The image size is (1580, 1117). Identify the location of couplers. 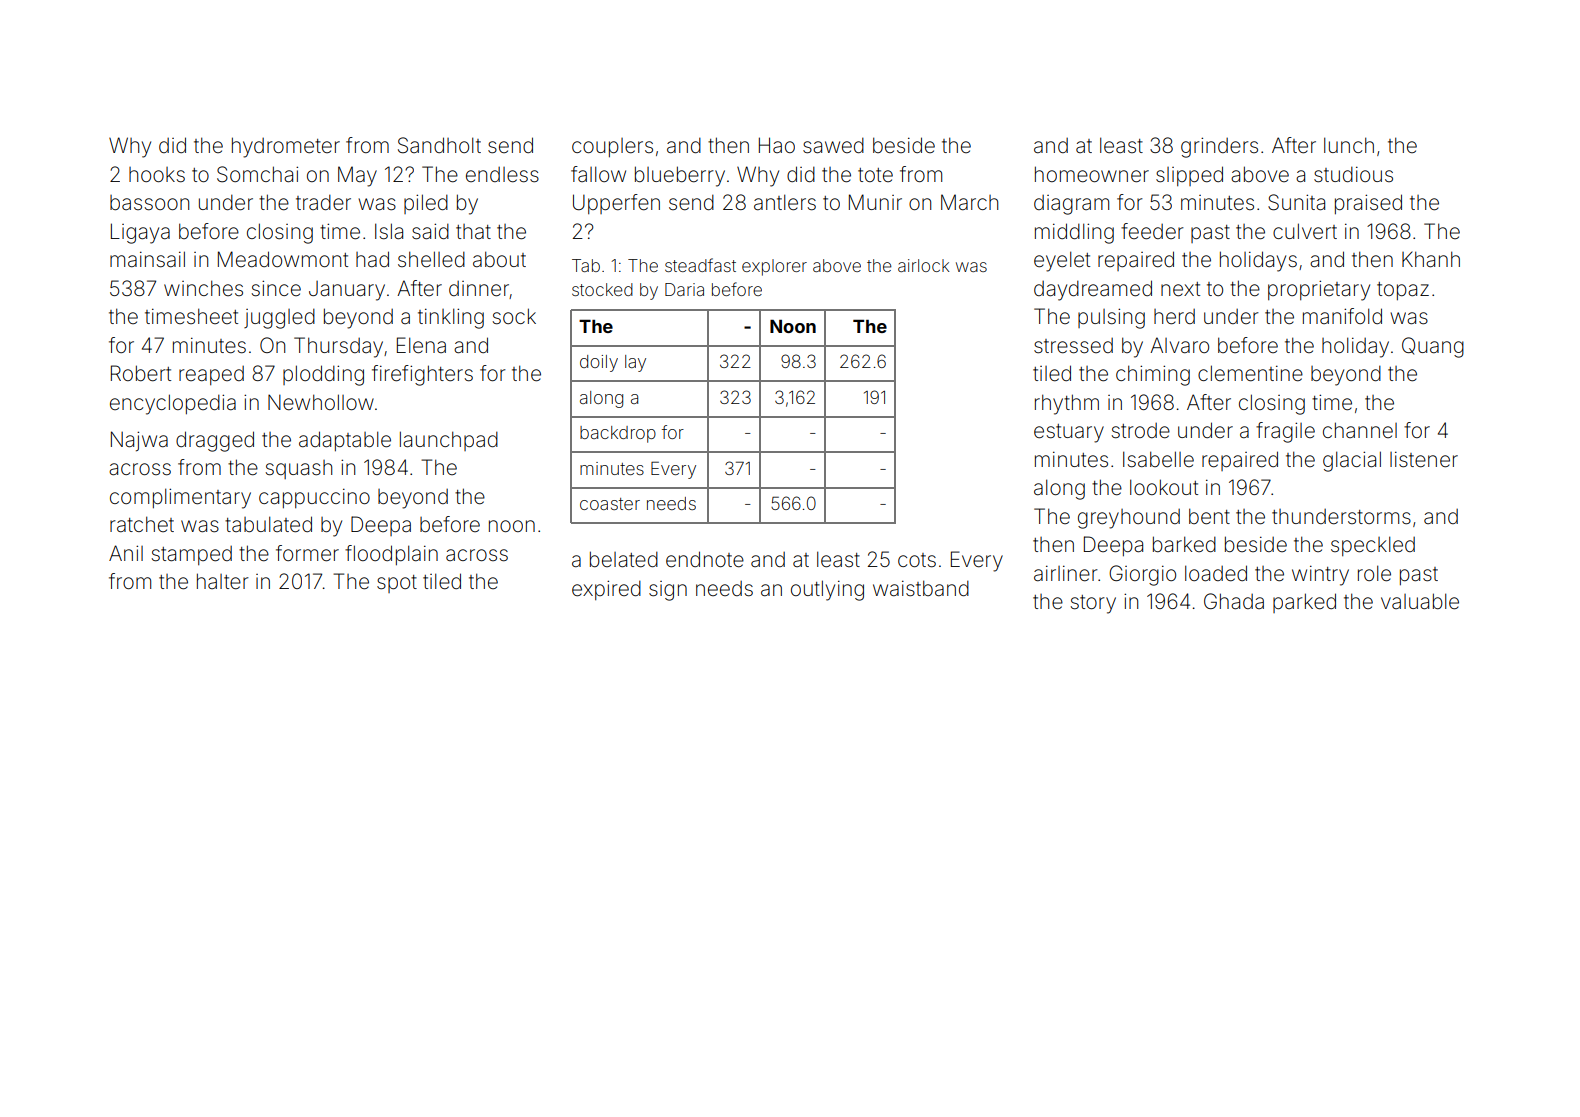
(612, 147).
